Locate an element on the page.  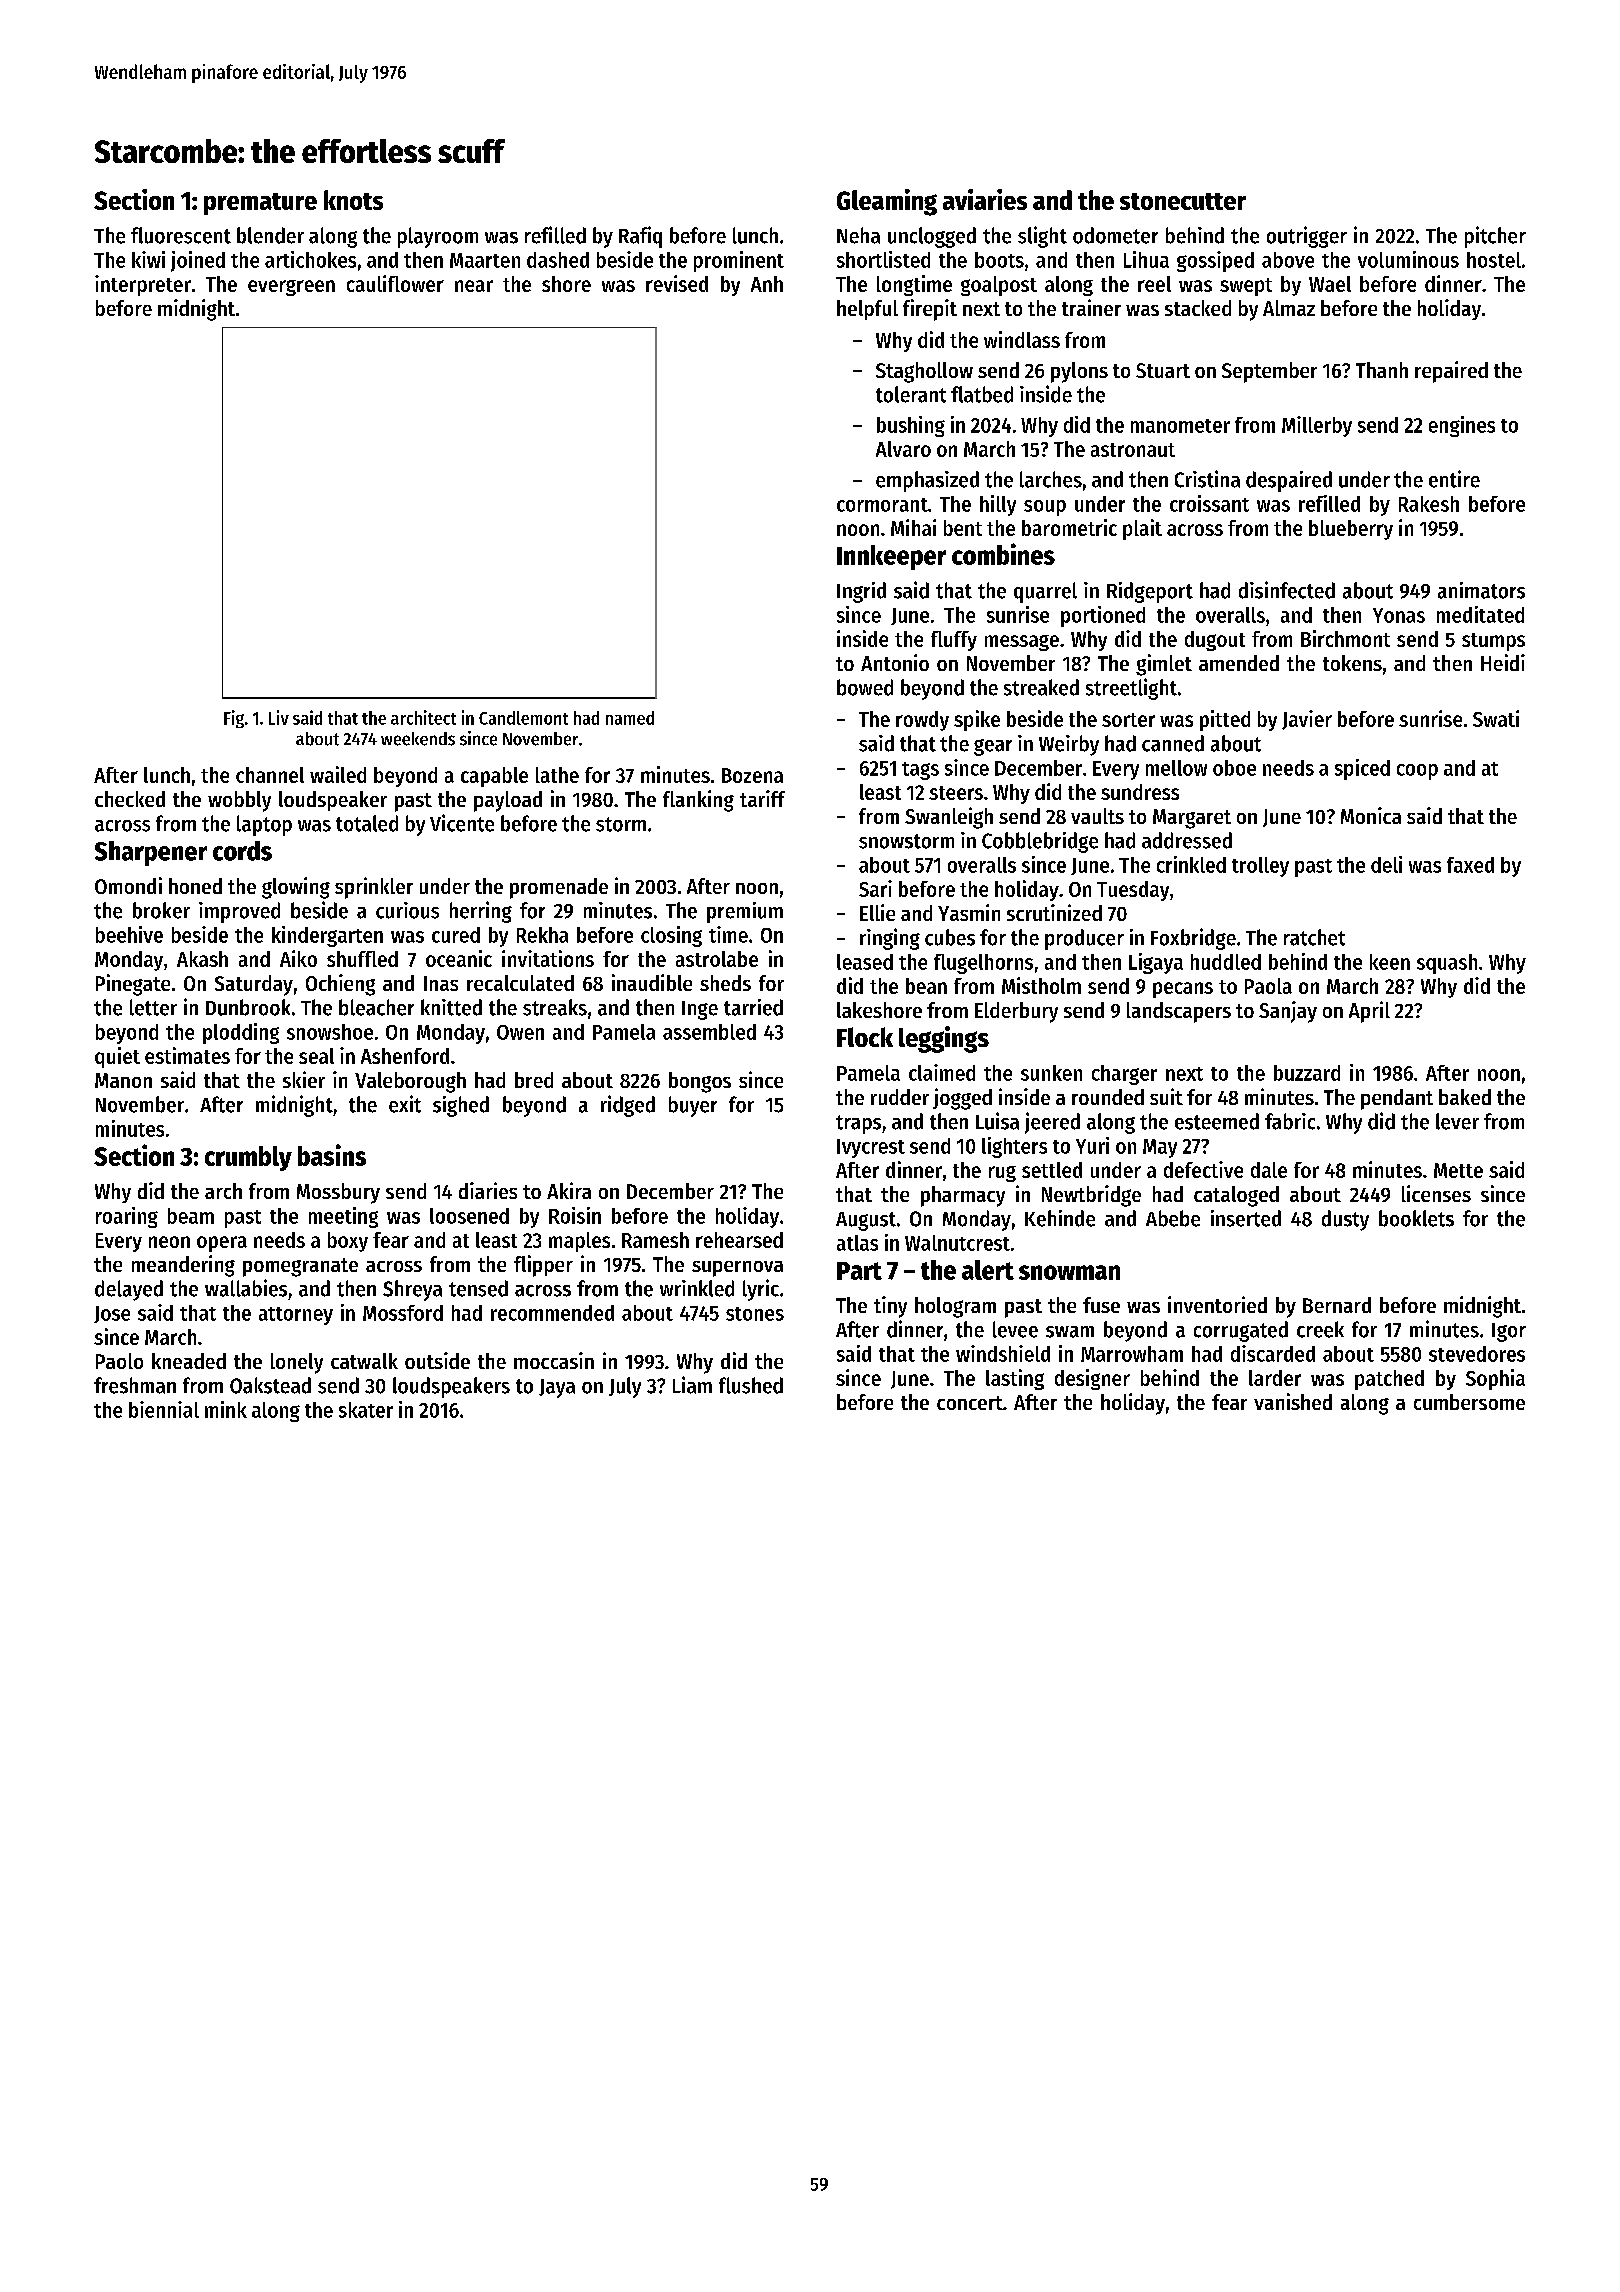
squash is located at coordinates (1447, 964).
